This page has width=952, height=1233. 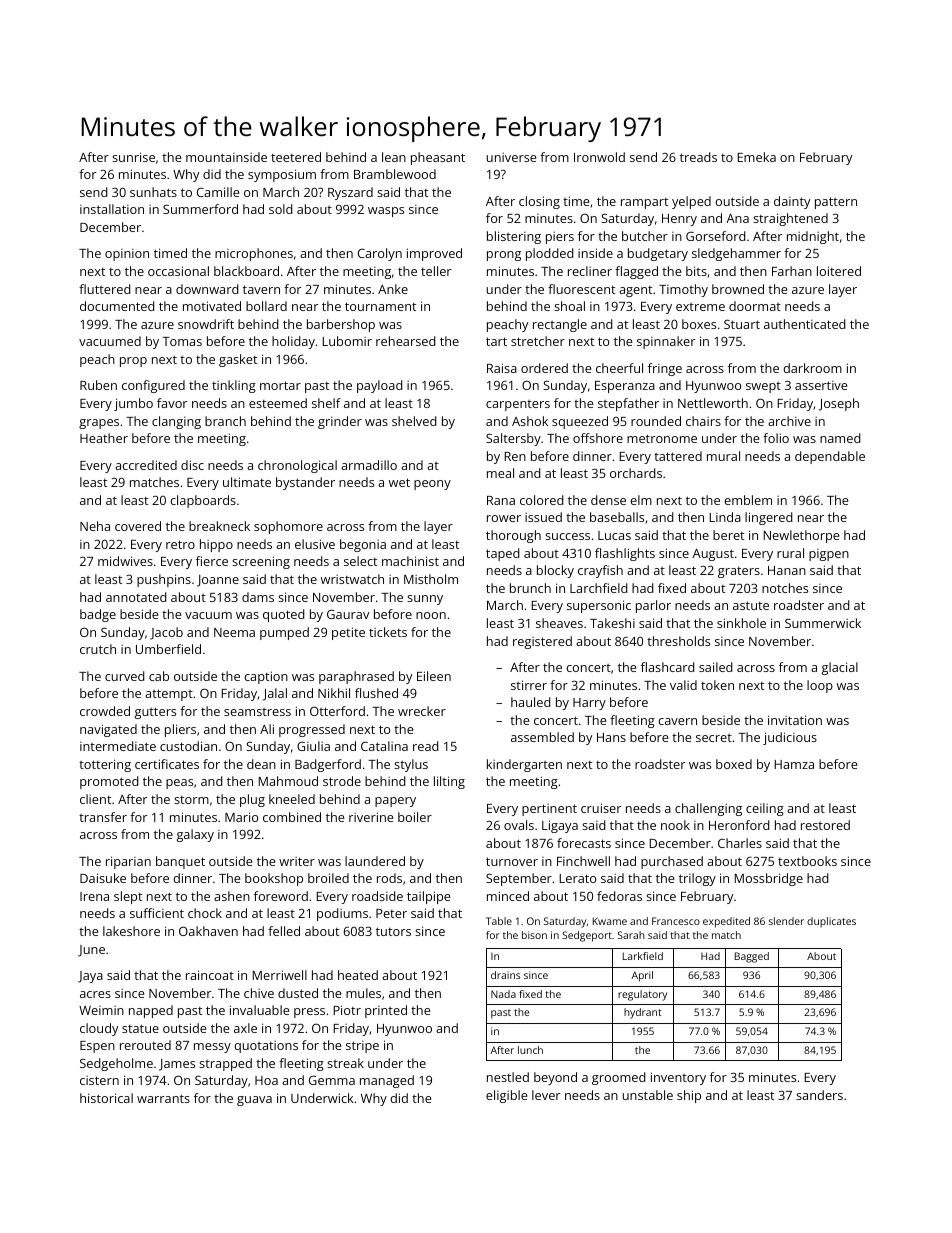 I want to click on sledgehammer, so click(x=736, y=254).
